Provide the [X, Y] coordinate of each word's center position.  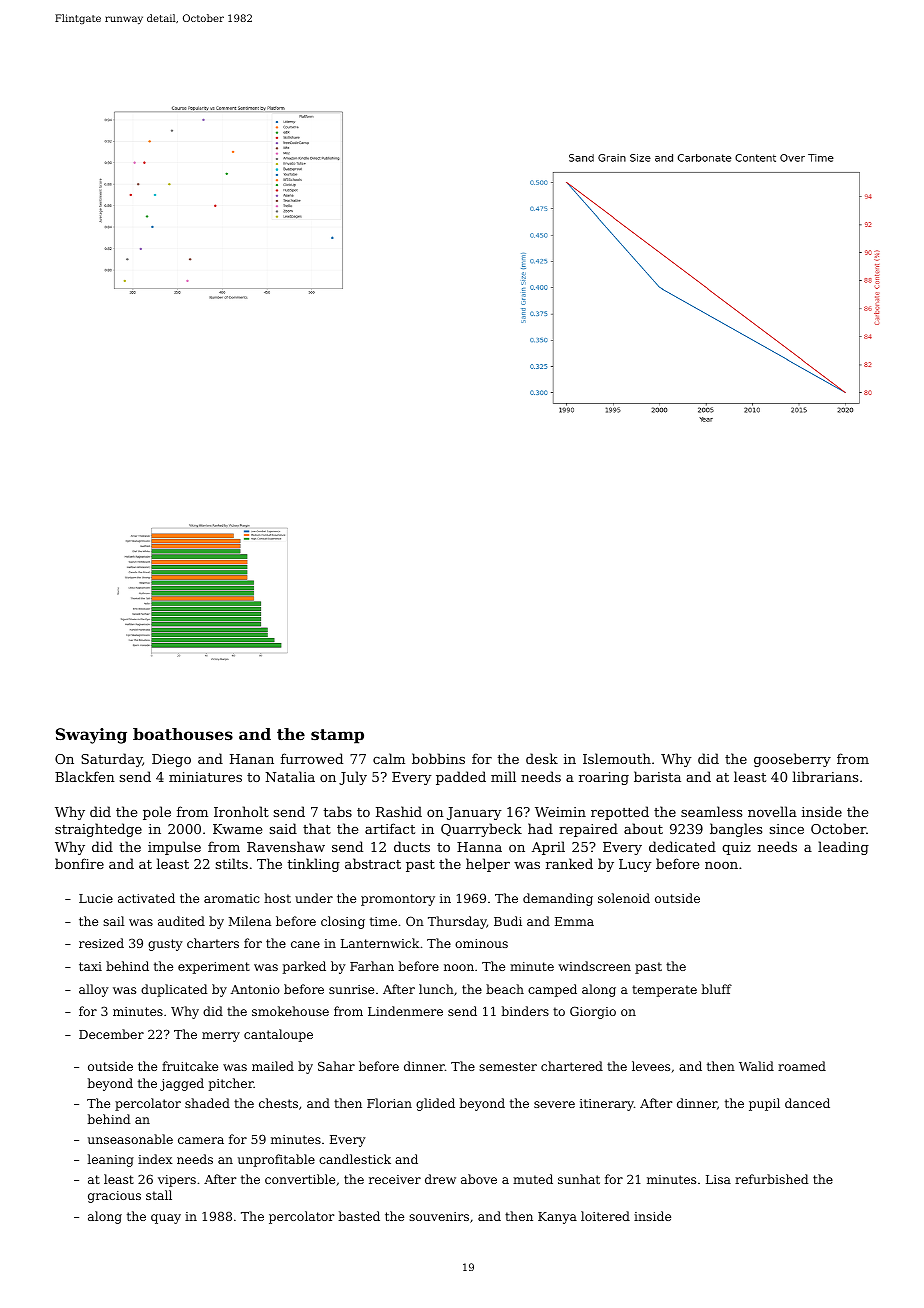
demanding [558, 899]
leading [843, 848]
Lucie [96, 898]
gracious [114, 1197]
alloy [94, 990]
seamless [711, 811]
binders [525, 1011]
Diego [171, 760]
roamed [802, 1066]
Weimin [560, 812]
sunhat [579, 1179]
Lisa [718, 1179]
